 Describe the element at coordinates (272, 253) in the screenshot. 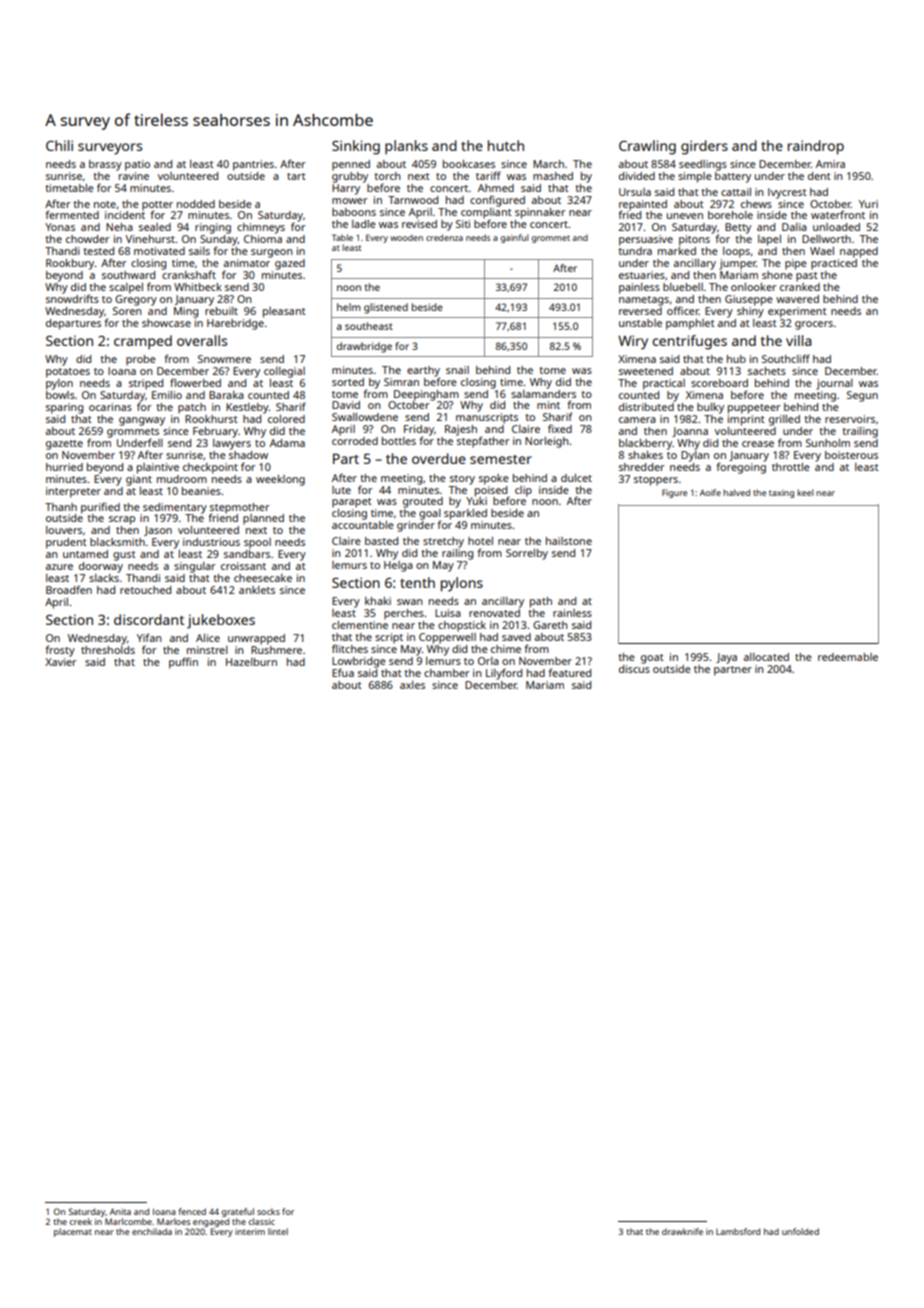

I see `surgeon` at that location.
